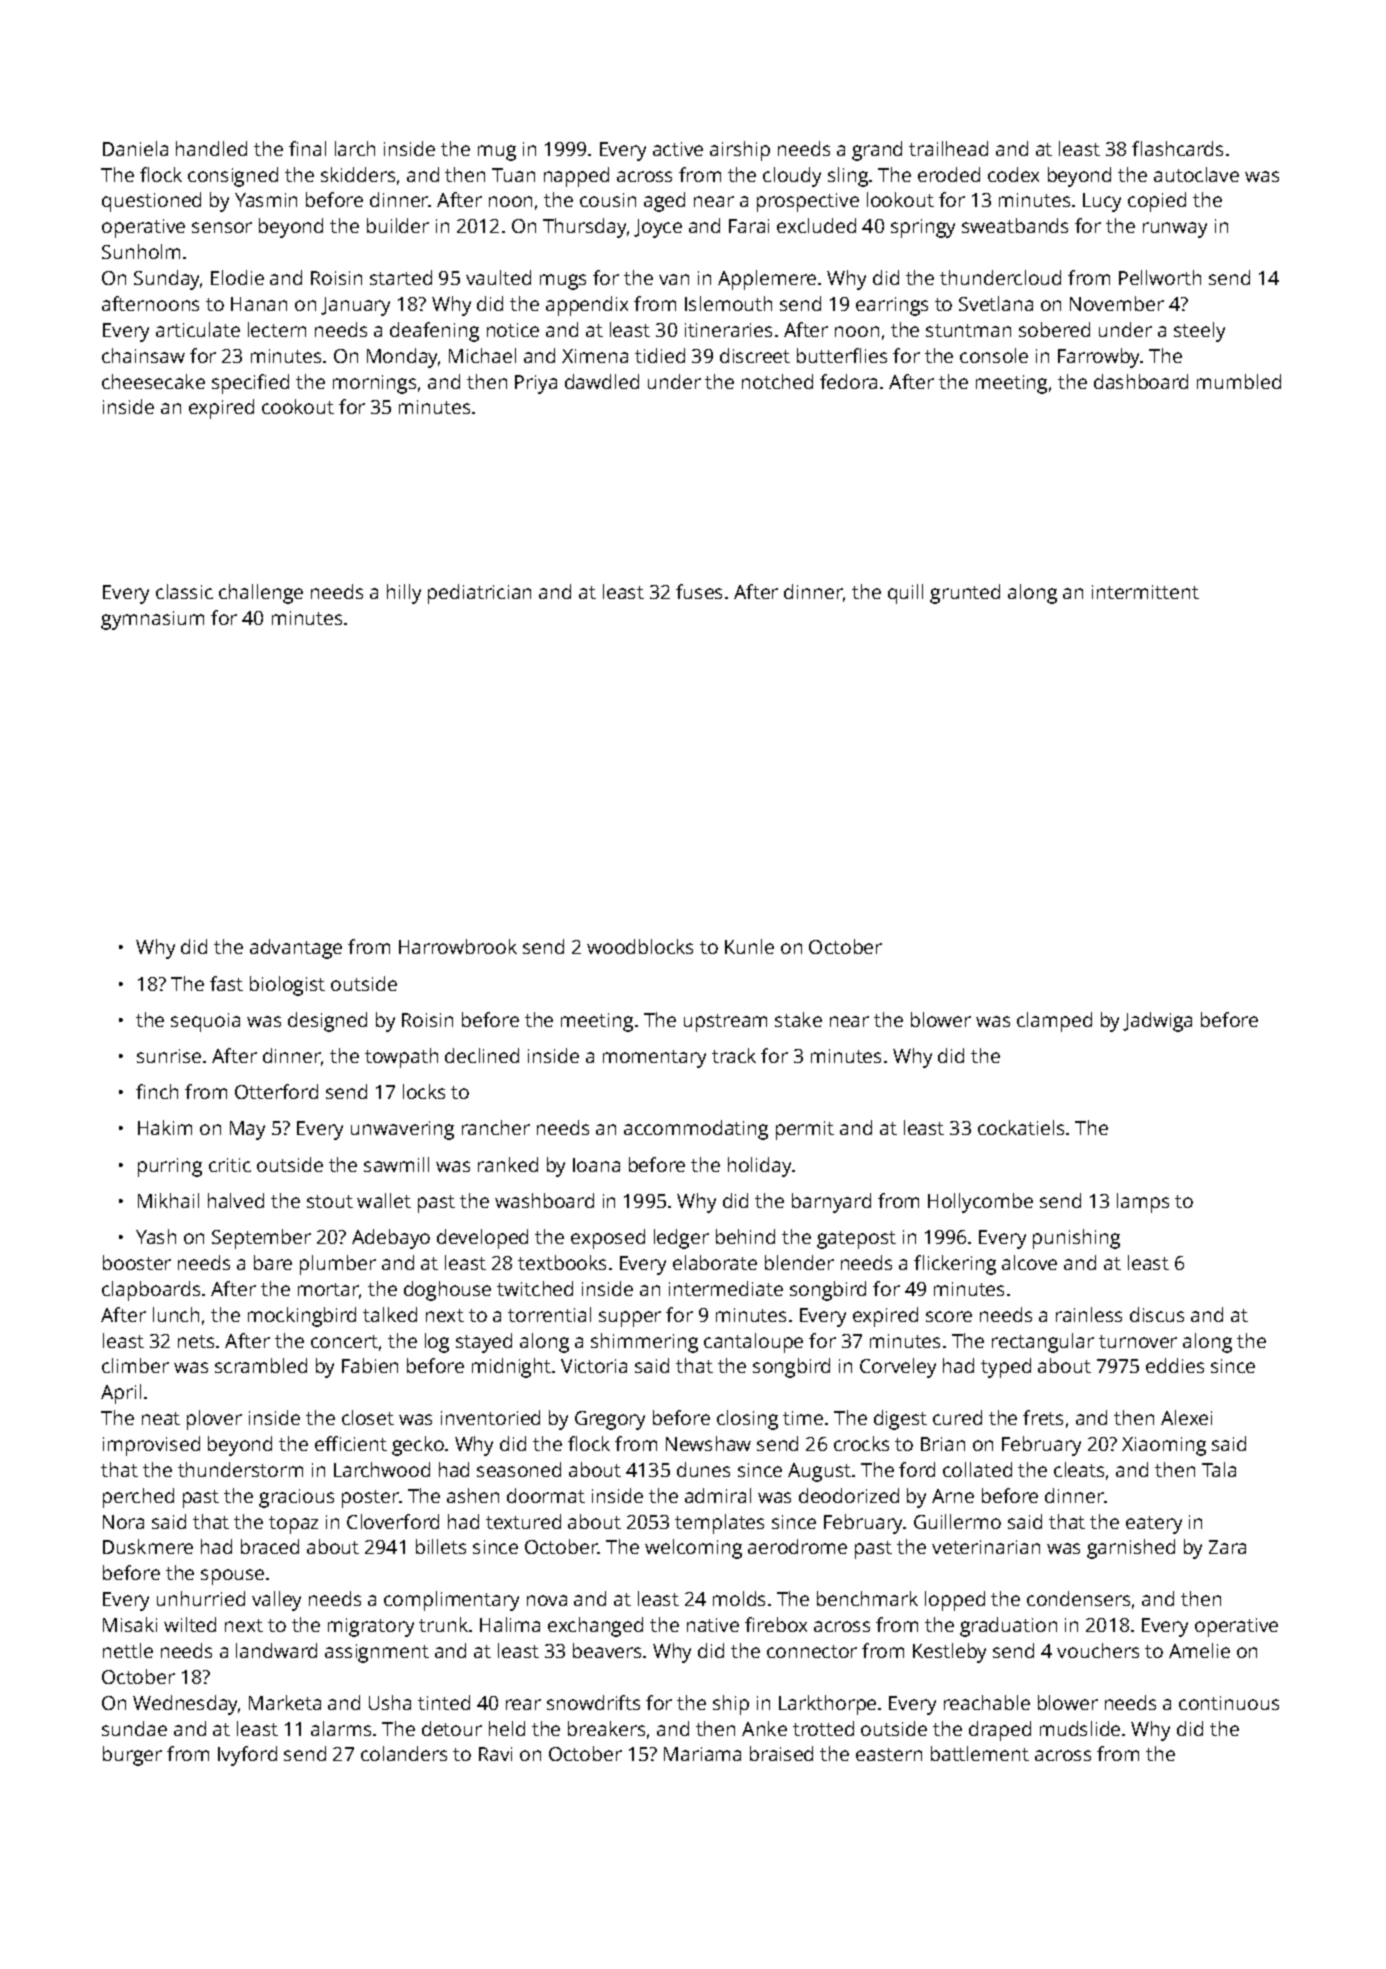 The image size is (1386, 1969). Describe the element at coordinates (152, 620) in the screenshot. I see `gymnasium` at that location.
